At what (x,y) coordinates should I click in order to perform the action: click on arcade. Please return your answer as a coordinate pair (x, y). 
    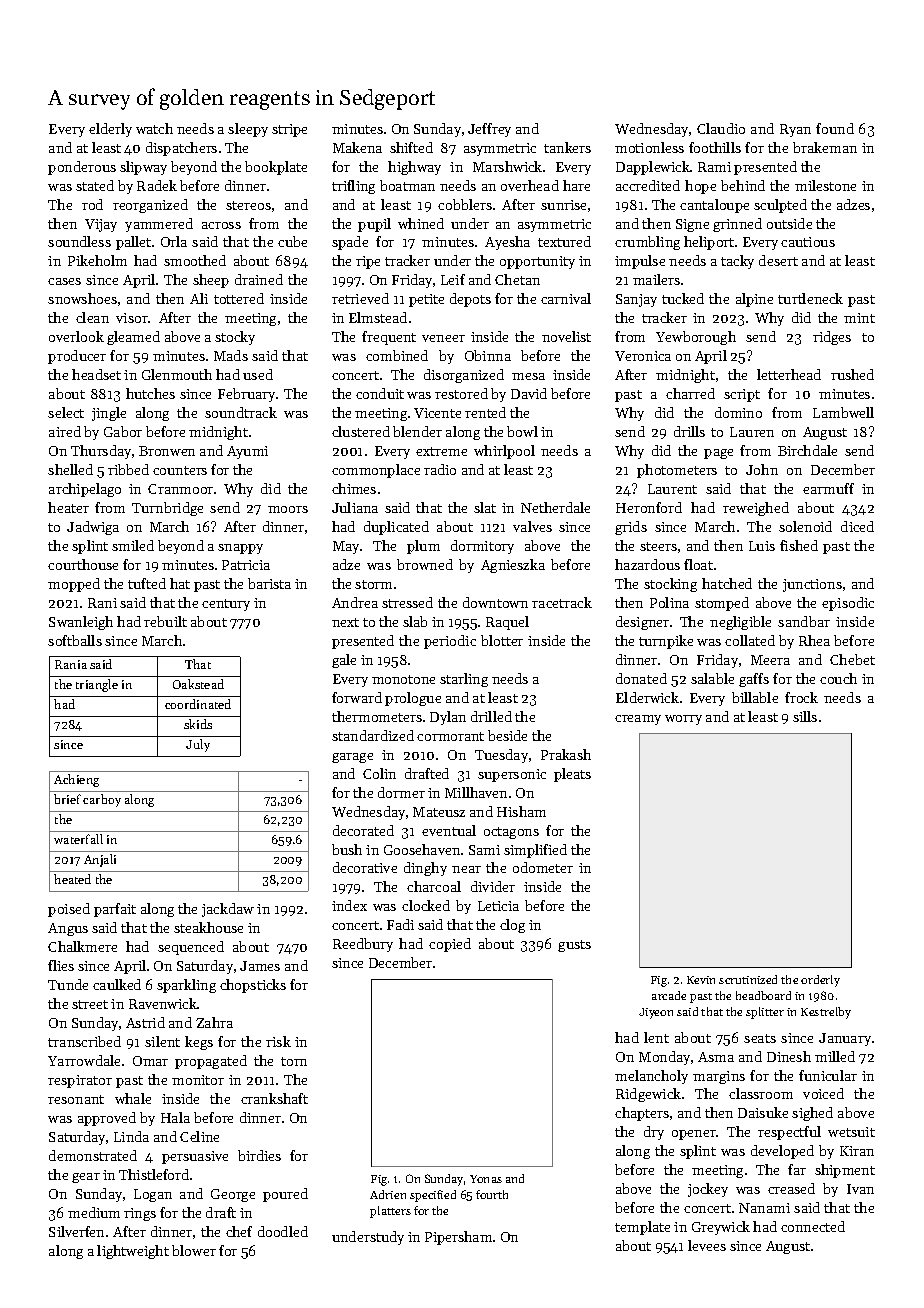
    Looking at the image, I should click on (669, 995).
